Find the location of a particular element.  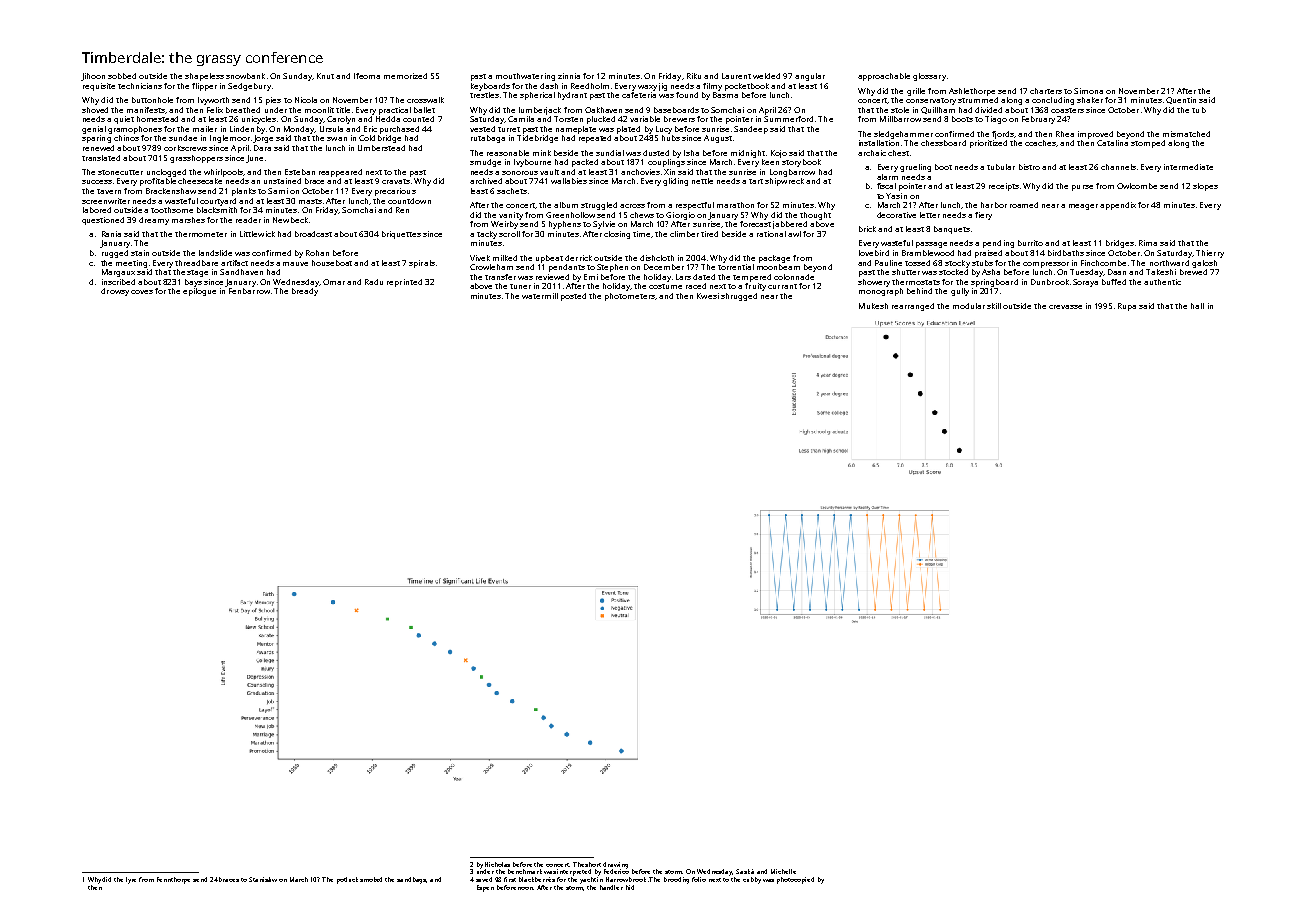

Nicola is located at coordinates (306, 100).
